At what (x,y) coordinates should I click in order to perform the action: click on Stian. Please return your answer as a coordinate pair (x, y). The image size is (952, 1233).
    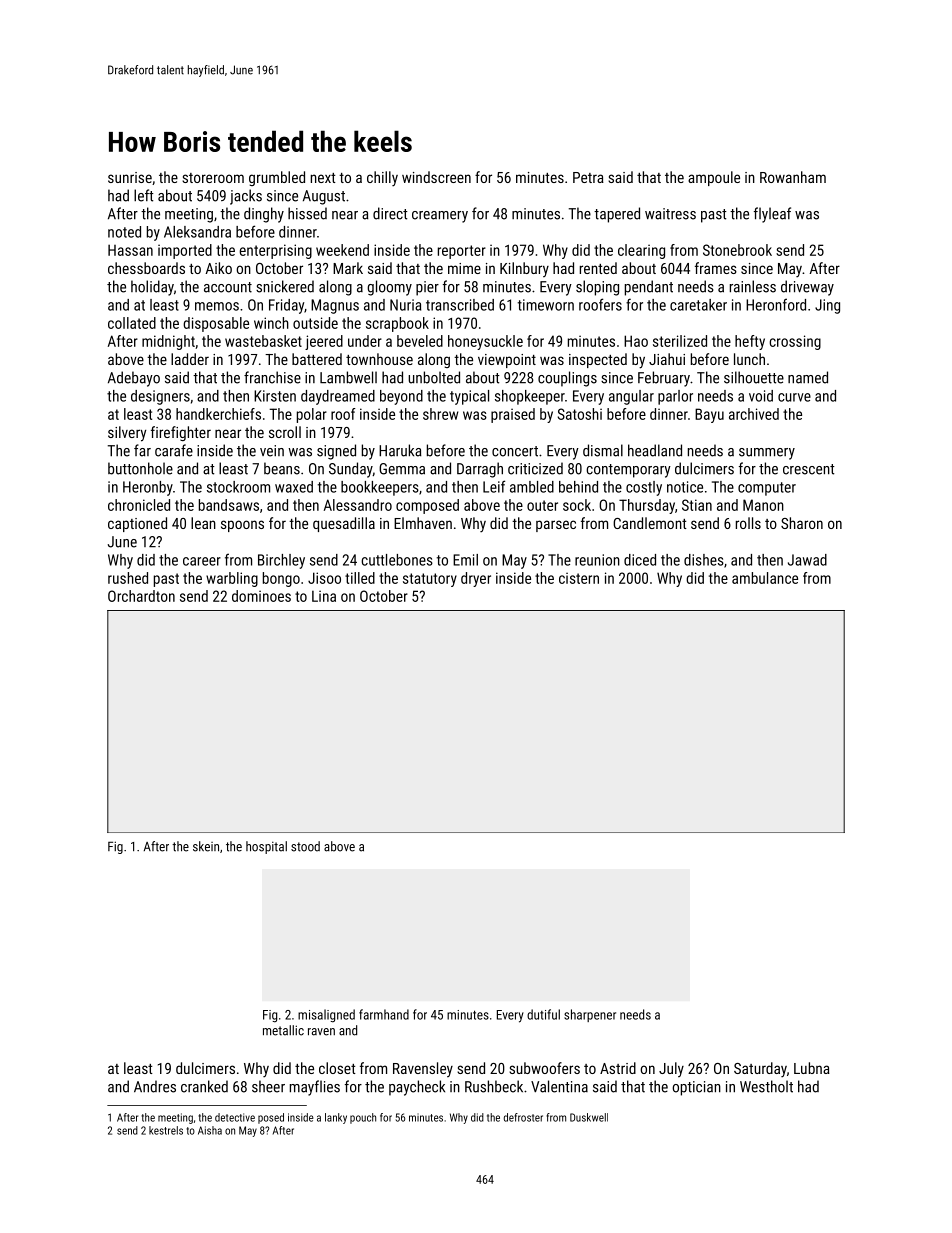
    Looking at the image, I should click on (697, 505).
